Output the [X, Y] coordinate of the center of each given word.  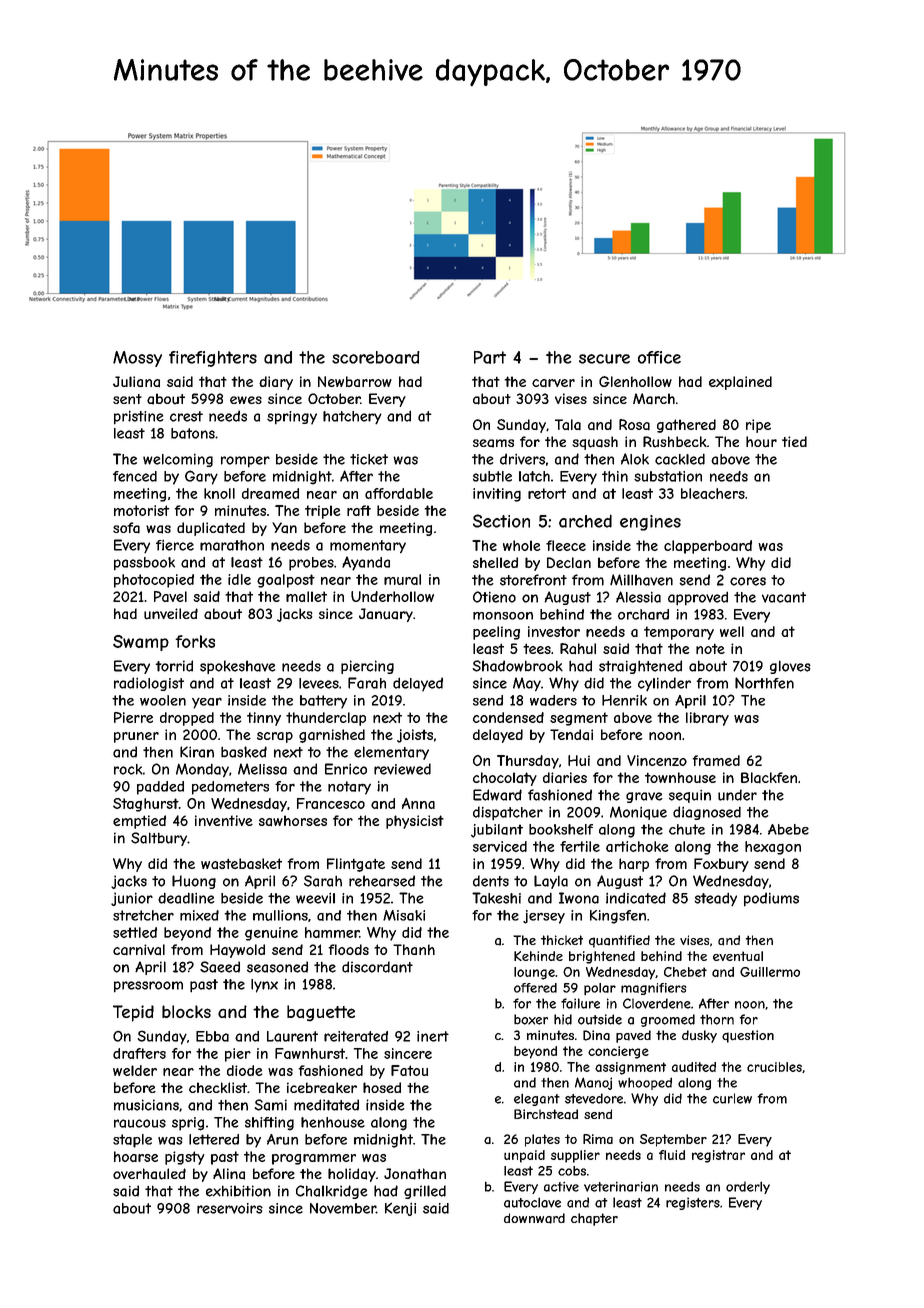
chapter [594, 1219]
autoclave [532, 1202]
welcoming [178, 460]
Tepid [133, 1013]
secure [604, 359]
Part [490, 357]
